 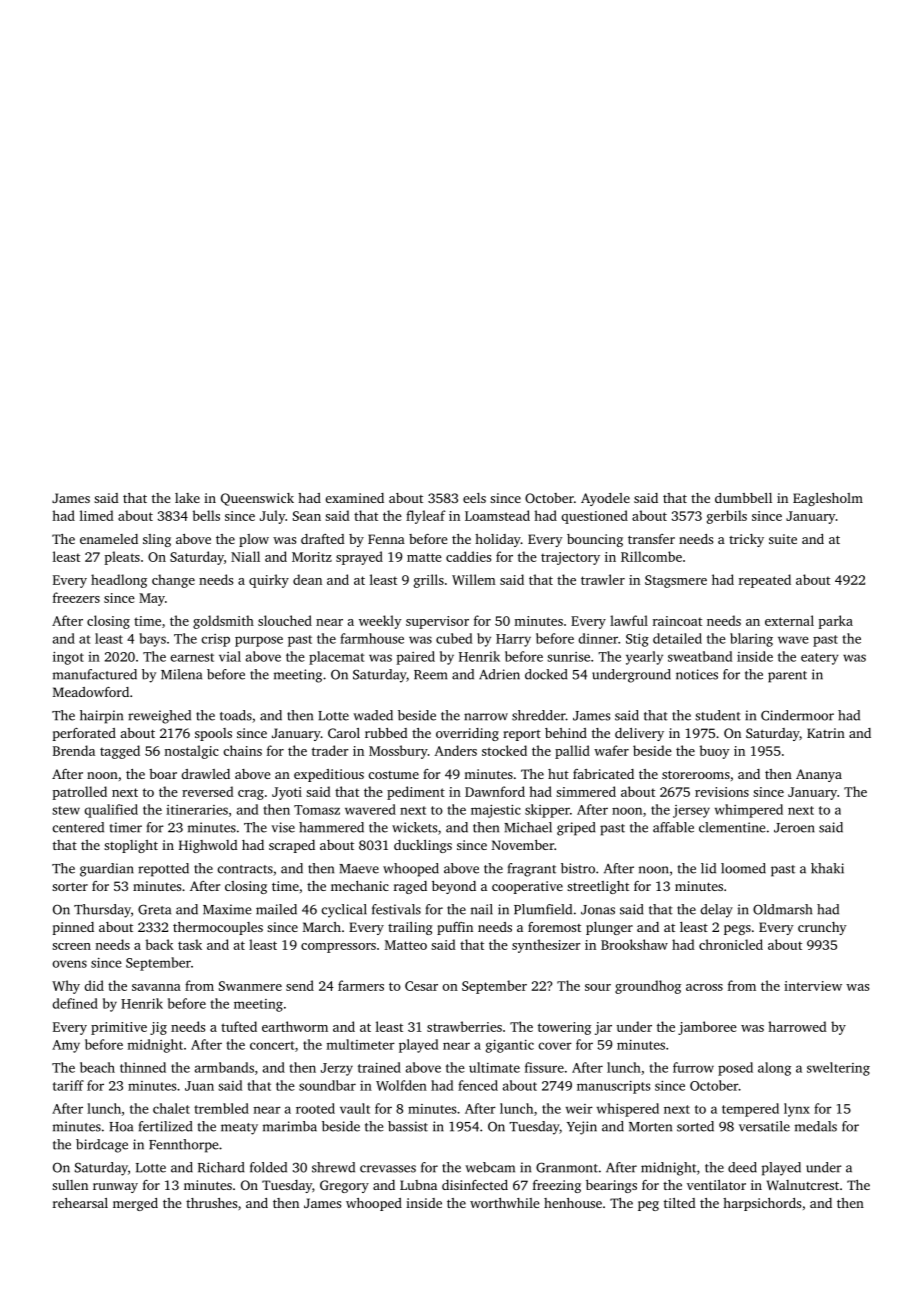 What do you see at coordinates (765, 581) in the document?
I see `repeated` at bounding box center [765, 581].
